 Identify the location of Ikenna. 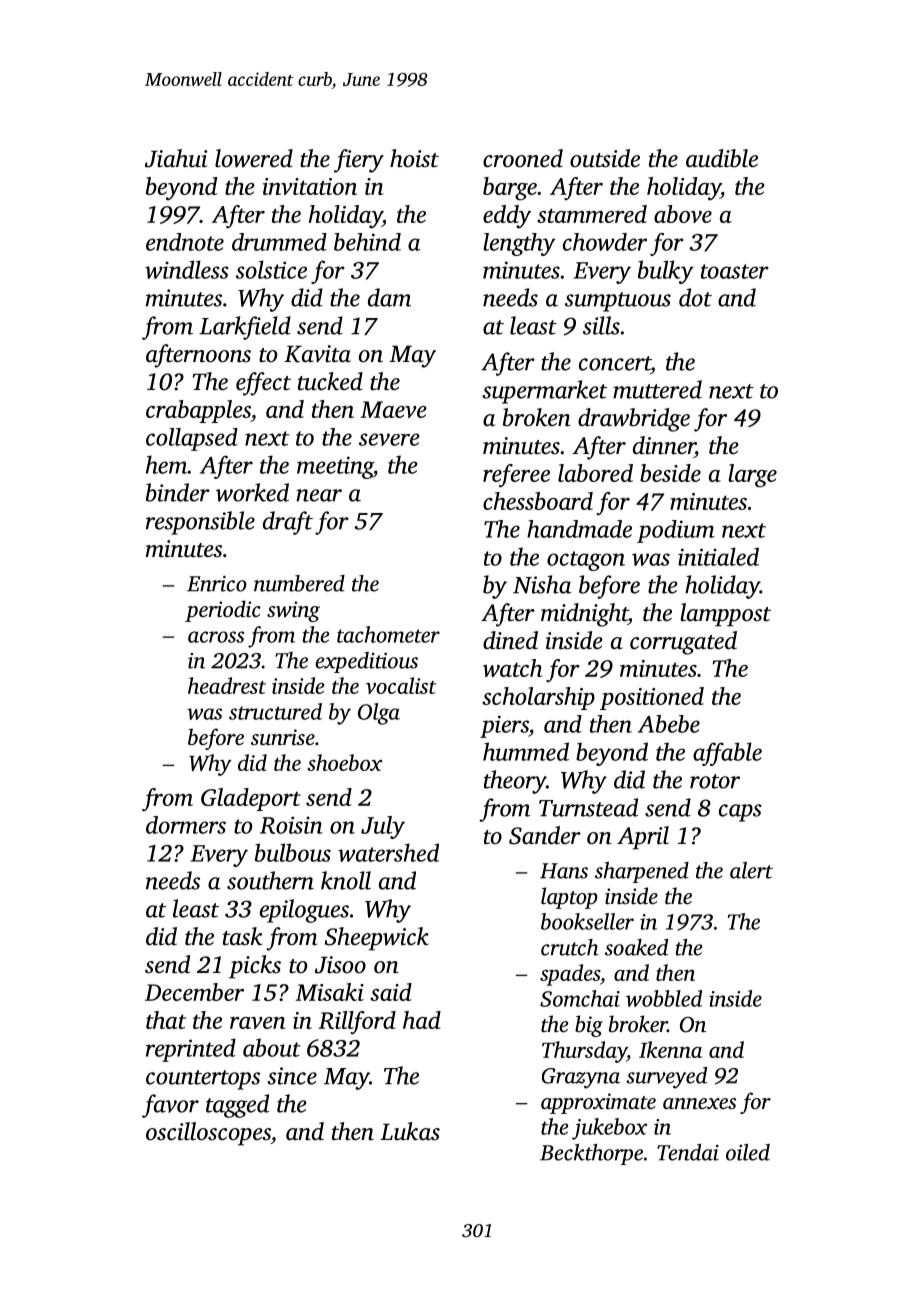
(670, 1049).
